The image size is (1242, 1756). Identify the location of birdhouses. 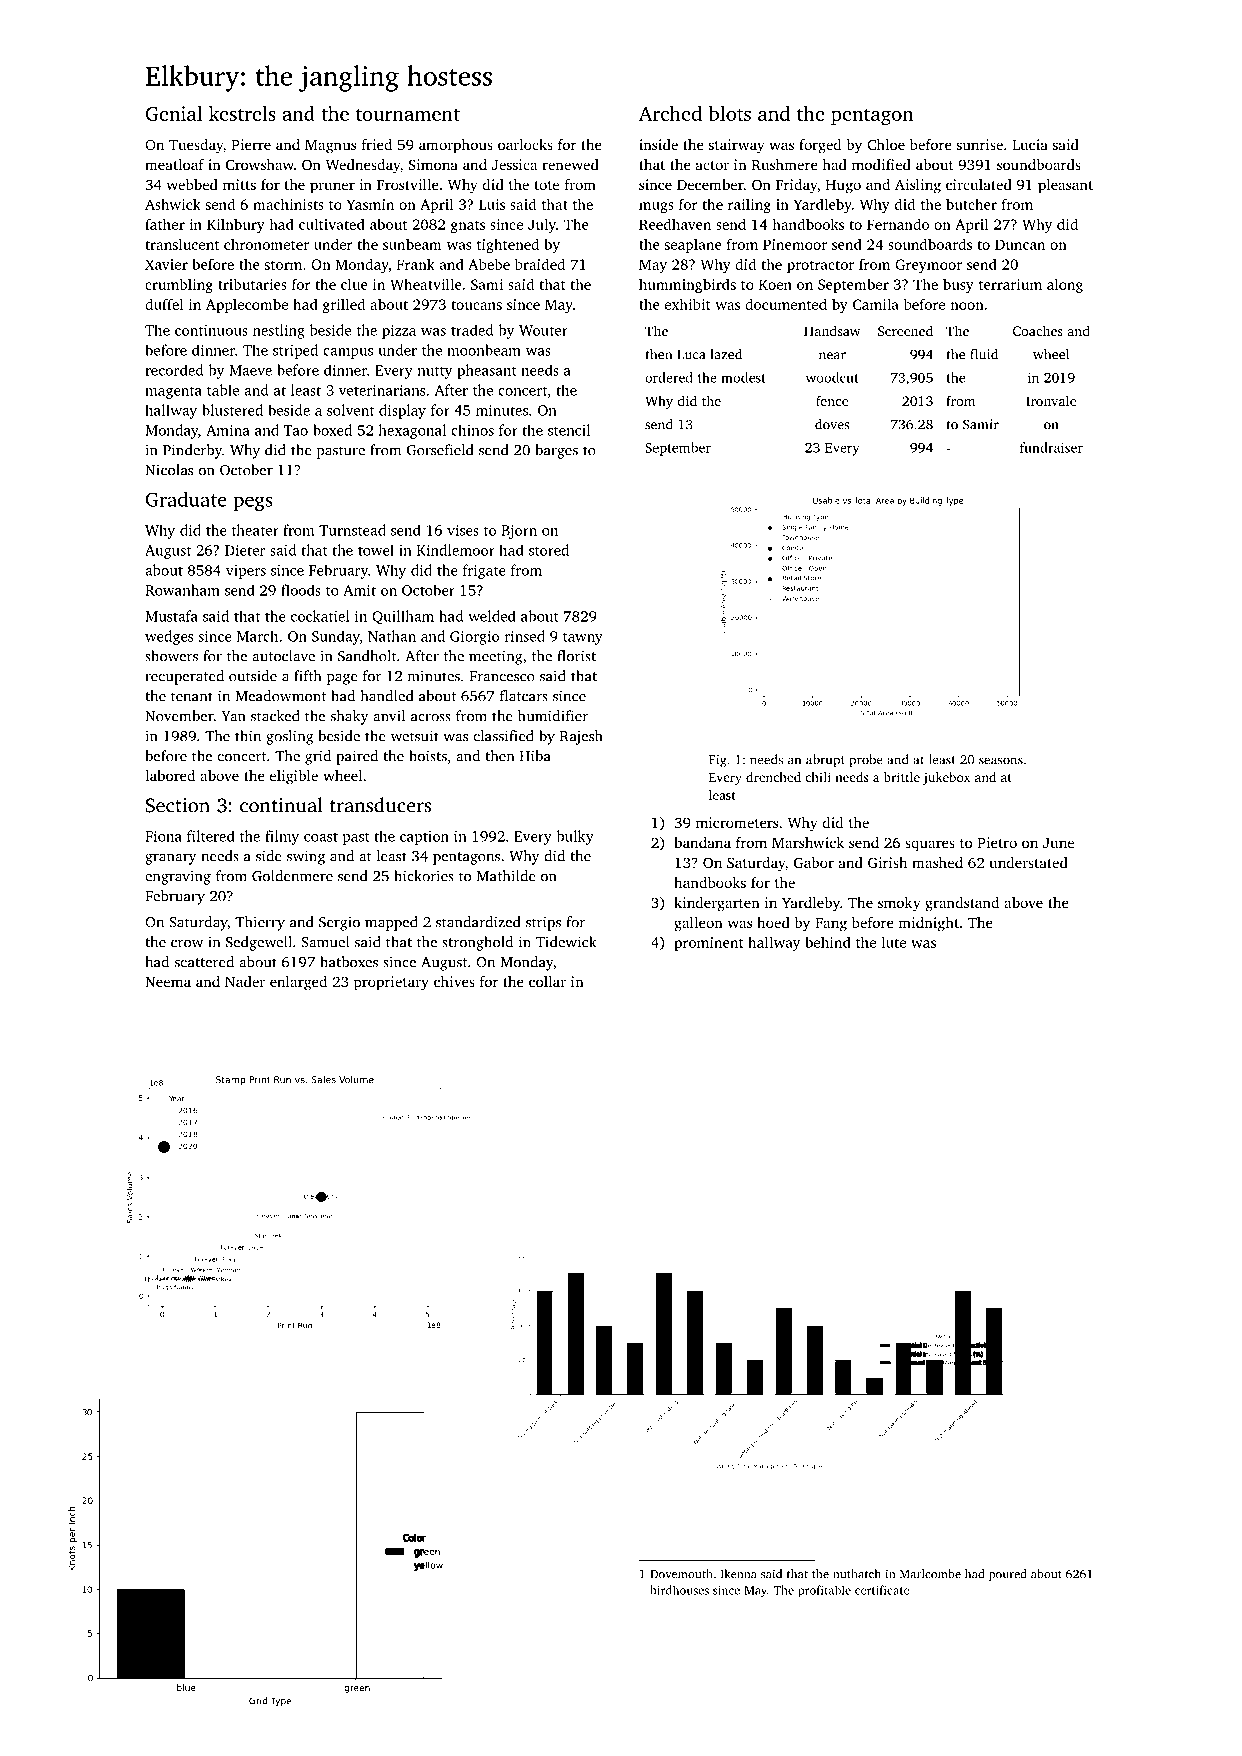
(680, 1590).
